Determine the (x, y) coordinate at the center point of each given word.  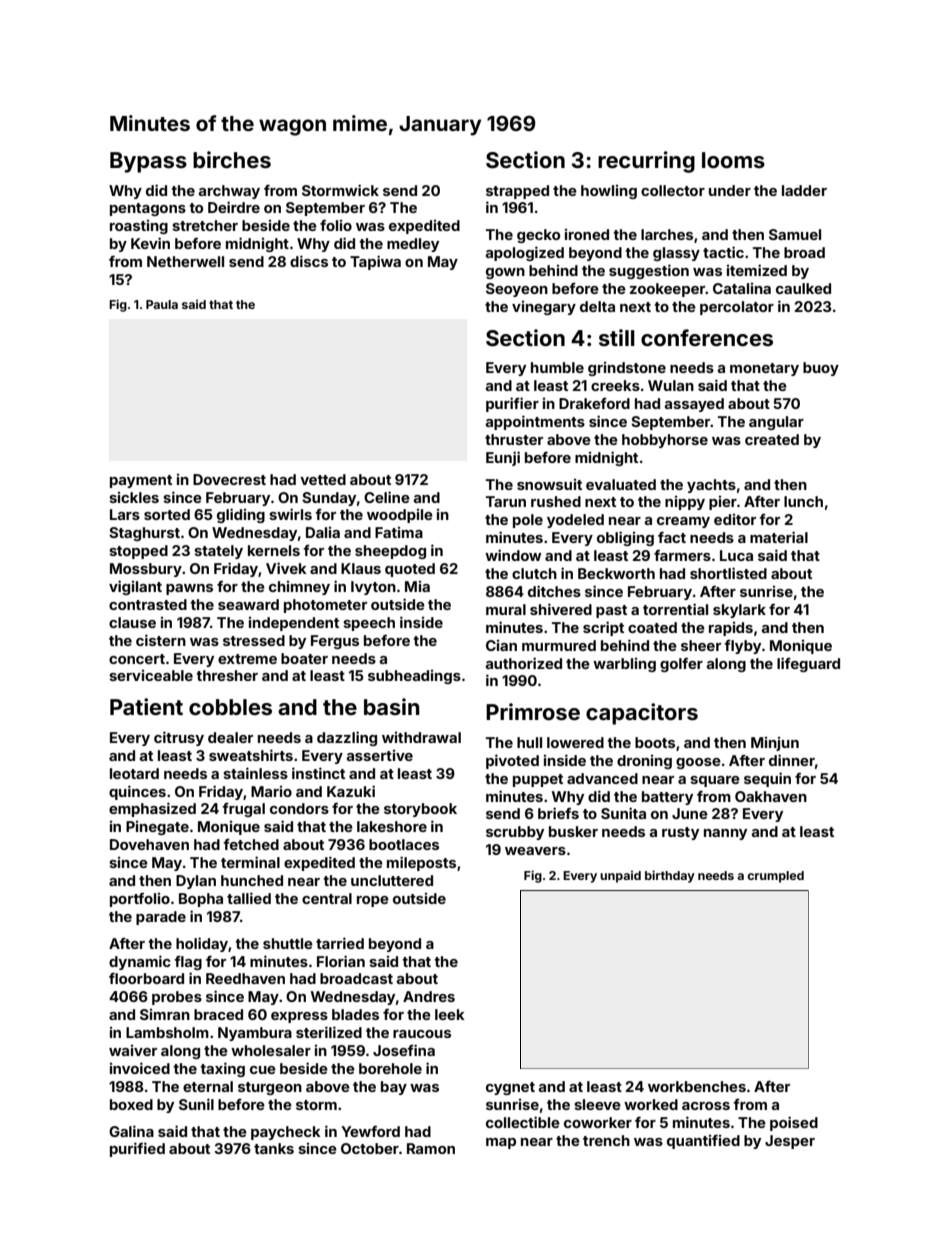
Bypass (148, 162)
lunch (803, 501)
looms (733, 160)
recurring (646, 162)
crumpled (775, 877)
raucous (422, 1034)
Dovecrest (229, 479)
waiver (133, 1050)
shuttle (288, 943)
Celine (387, 497)
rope (373, 901)
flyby (742, 647)
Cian (501, 645)
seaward (248, 604)
